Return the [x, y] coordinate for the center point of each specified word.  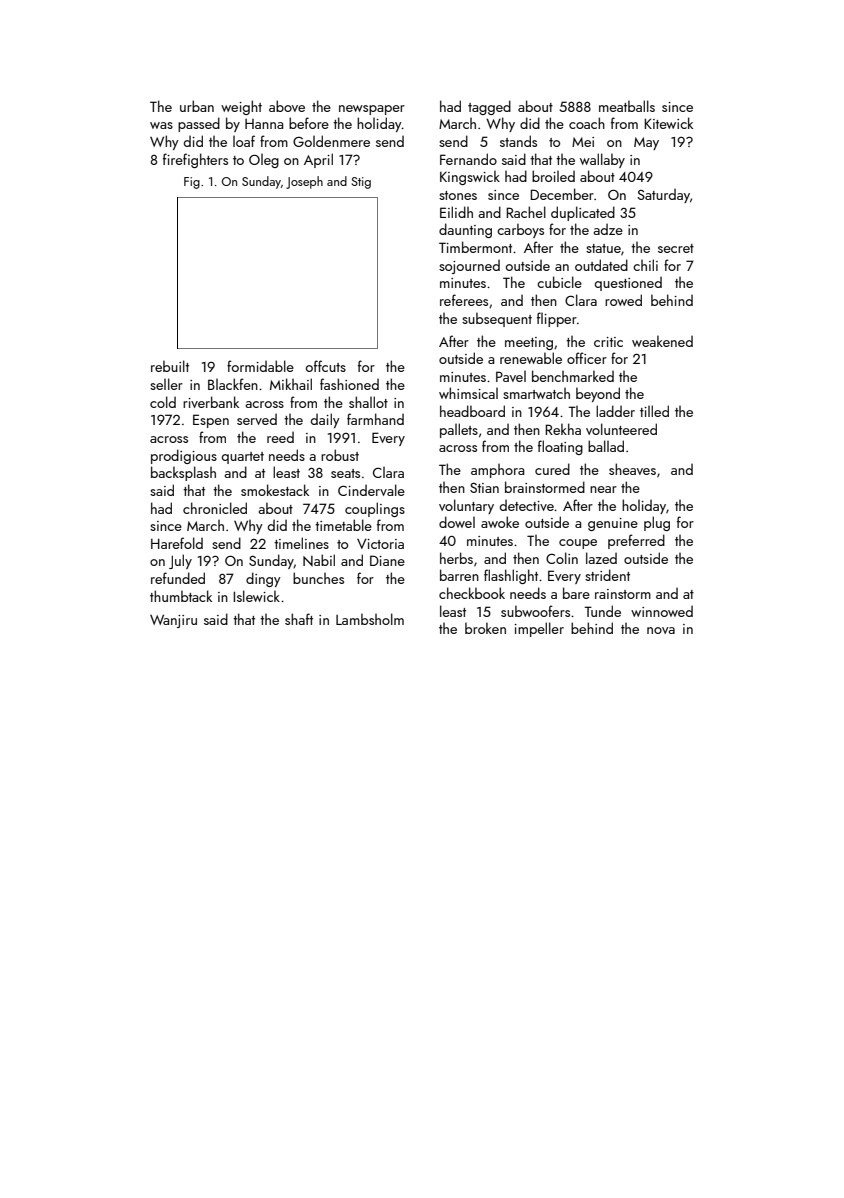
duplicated [583, 213]
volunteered [621, 429]
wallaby [602, 160]
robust [340, 455]
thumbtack [181, 596]
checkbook [472, 593]
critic [608, 342]
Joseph [304, 182]
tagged [489, 107]
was [161, 125]
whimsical [468, 393]
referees [464, 300]
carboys [520, 230]
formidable [260, 366]
